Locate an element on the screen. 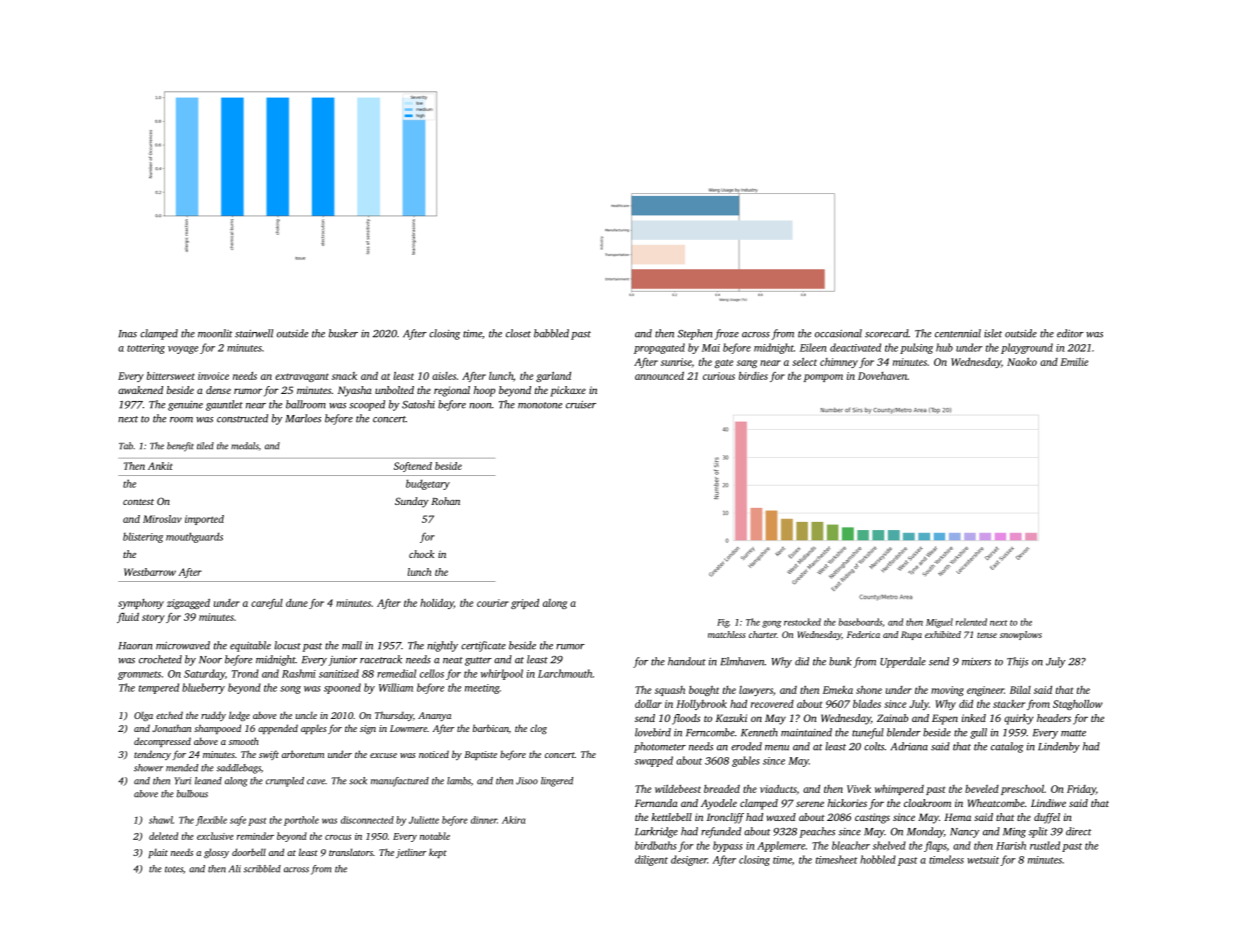 This screenshot has height=952, width=1233. scorecard is located at coordinates (886, 333).
